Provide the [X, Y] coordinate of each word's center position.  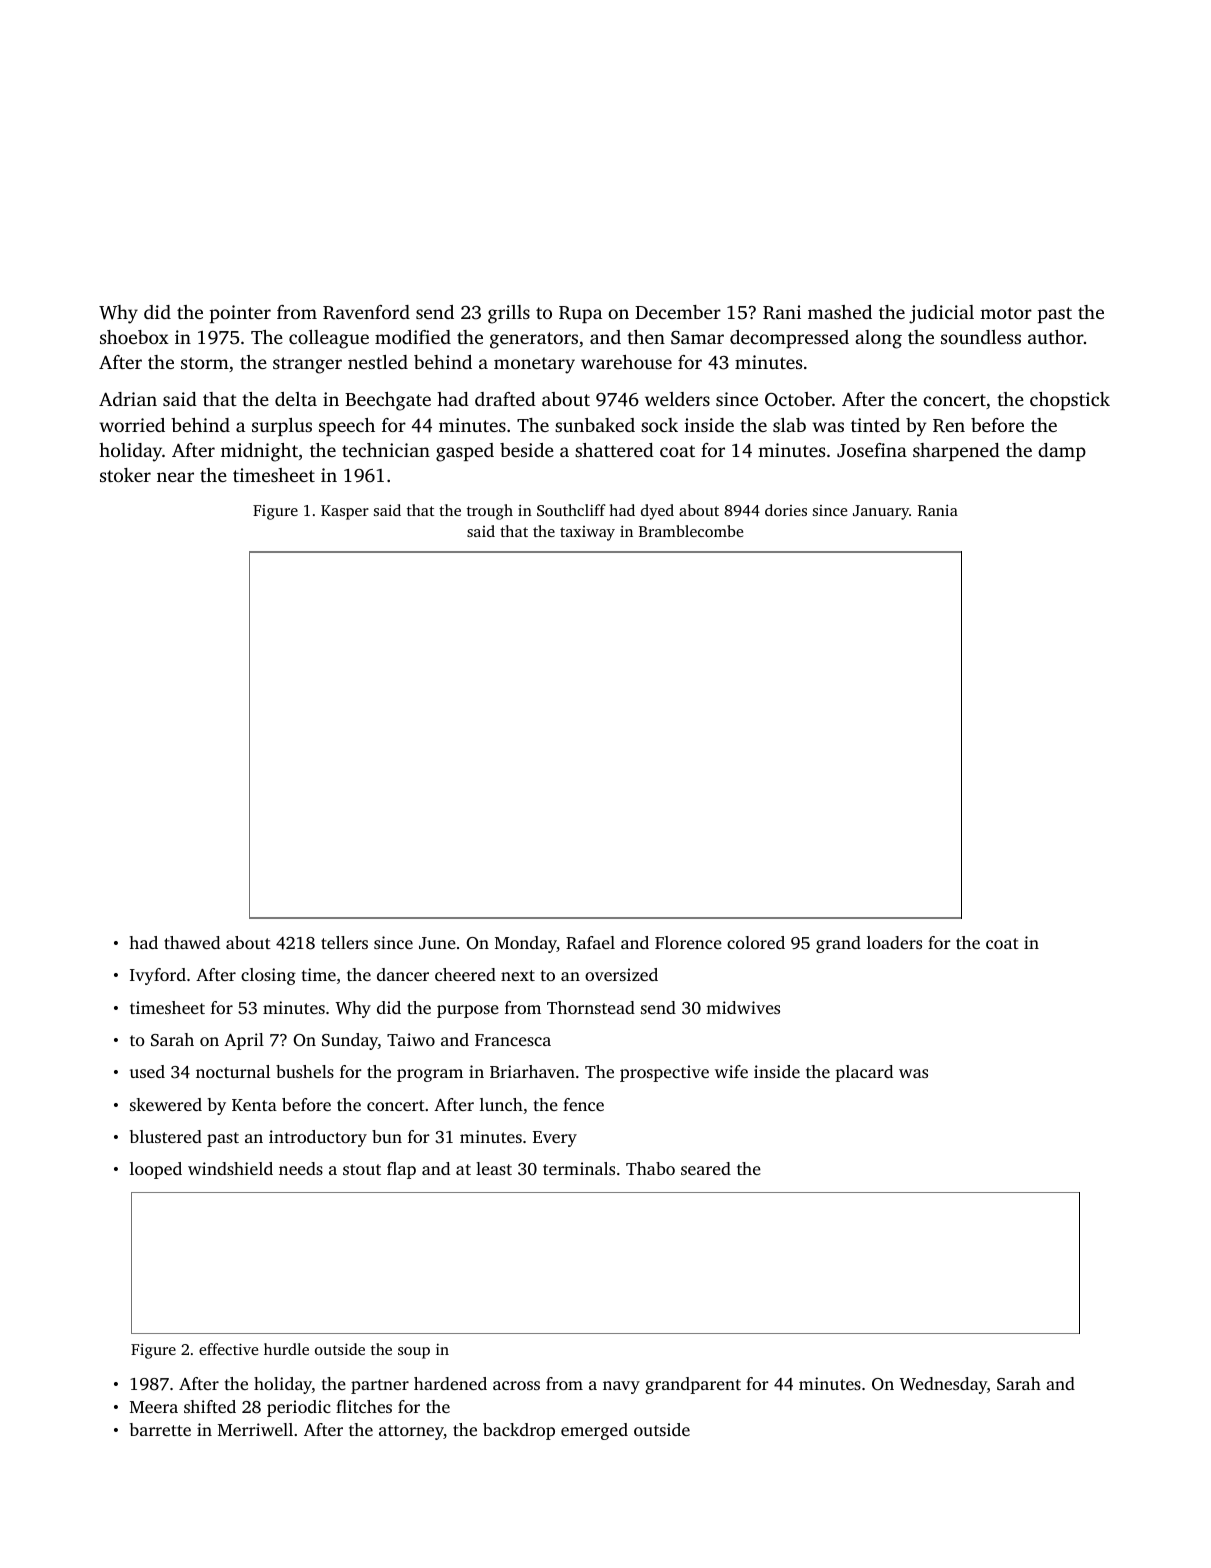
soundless [981, 337]
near [175, 477]
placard [864, 1073]
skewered [166, 1104]
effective [228, 1349]
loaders [894, 942]
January [881, 512]
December [678, 312]
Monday [526, 944]
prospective [664, 1073]
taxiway [587, 533]
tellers [344, 942]
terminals [579, 1168]
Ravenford [366, 312]
